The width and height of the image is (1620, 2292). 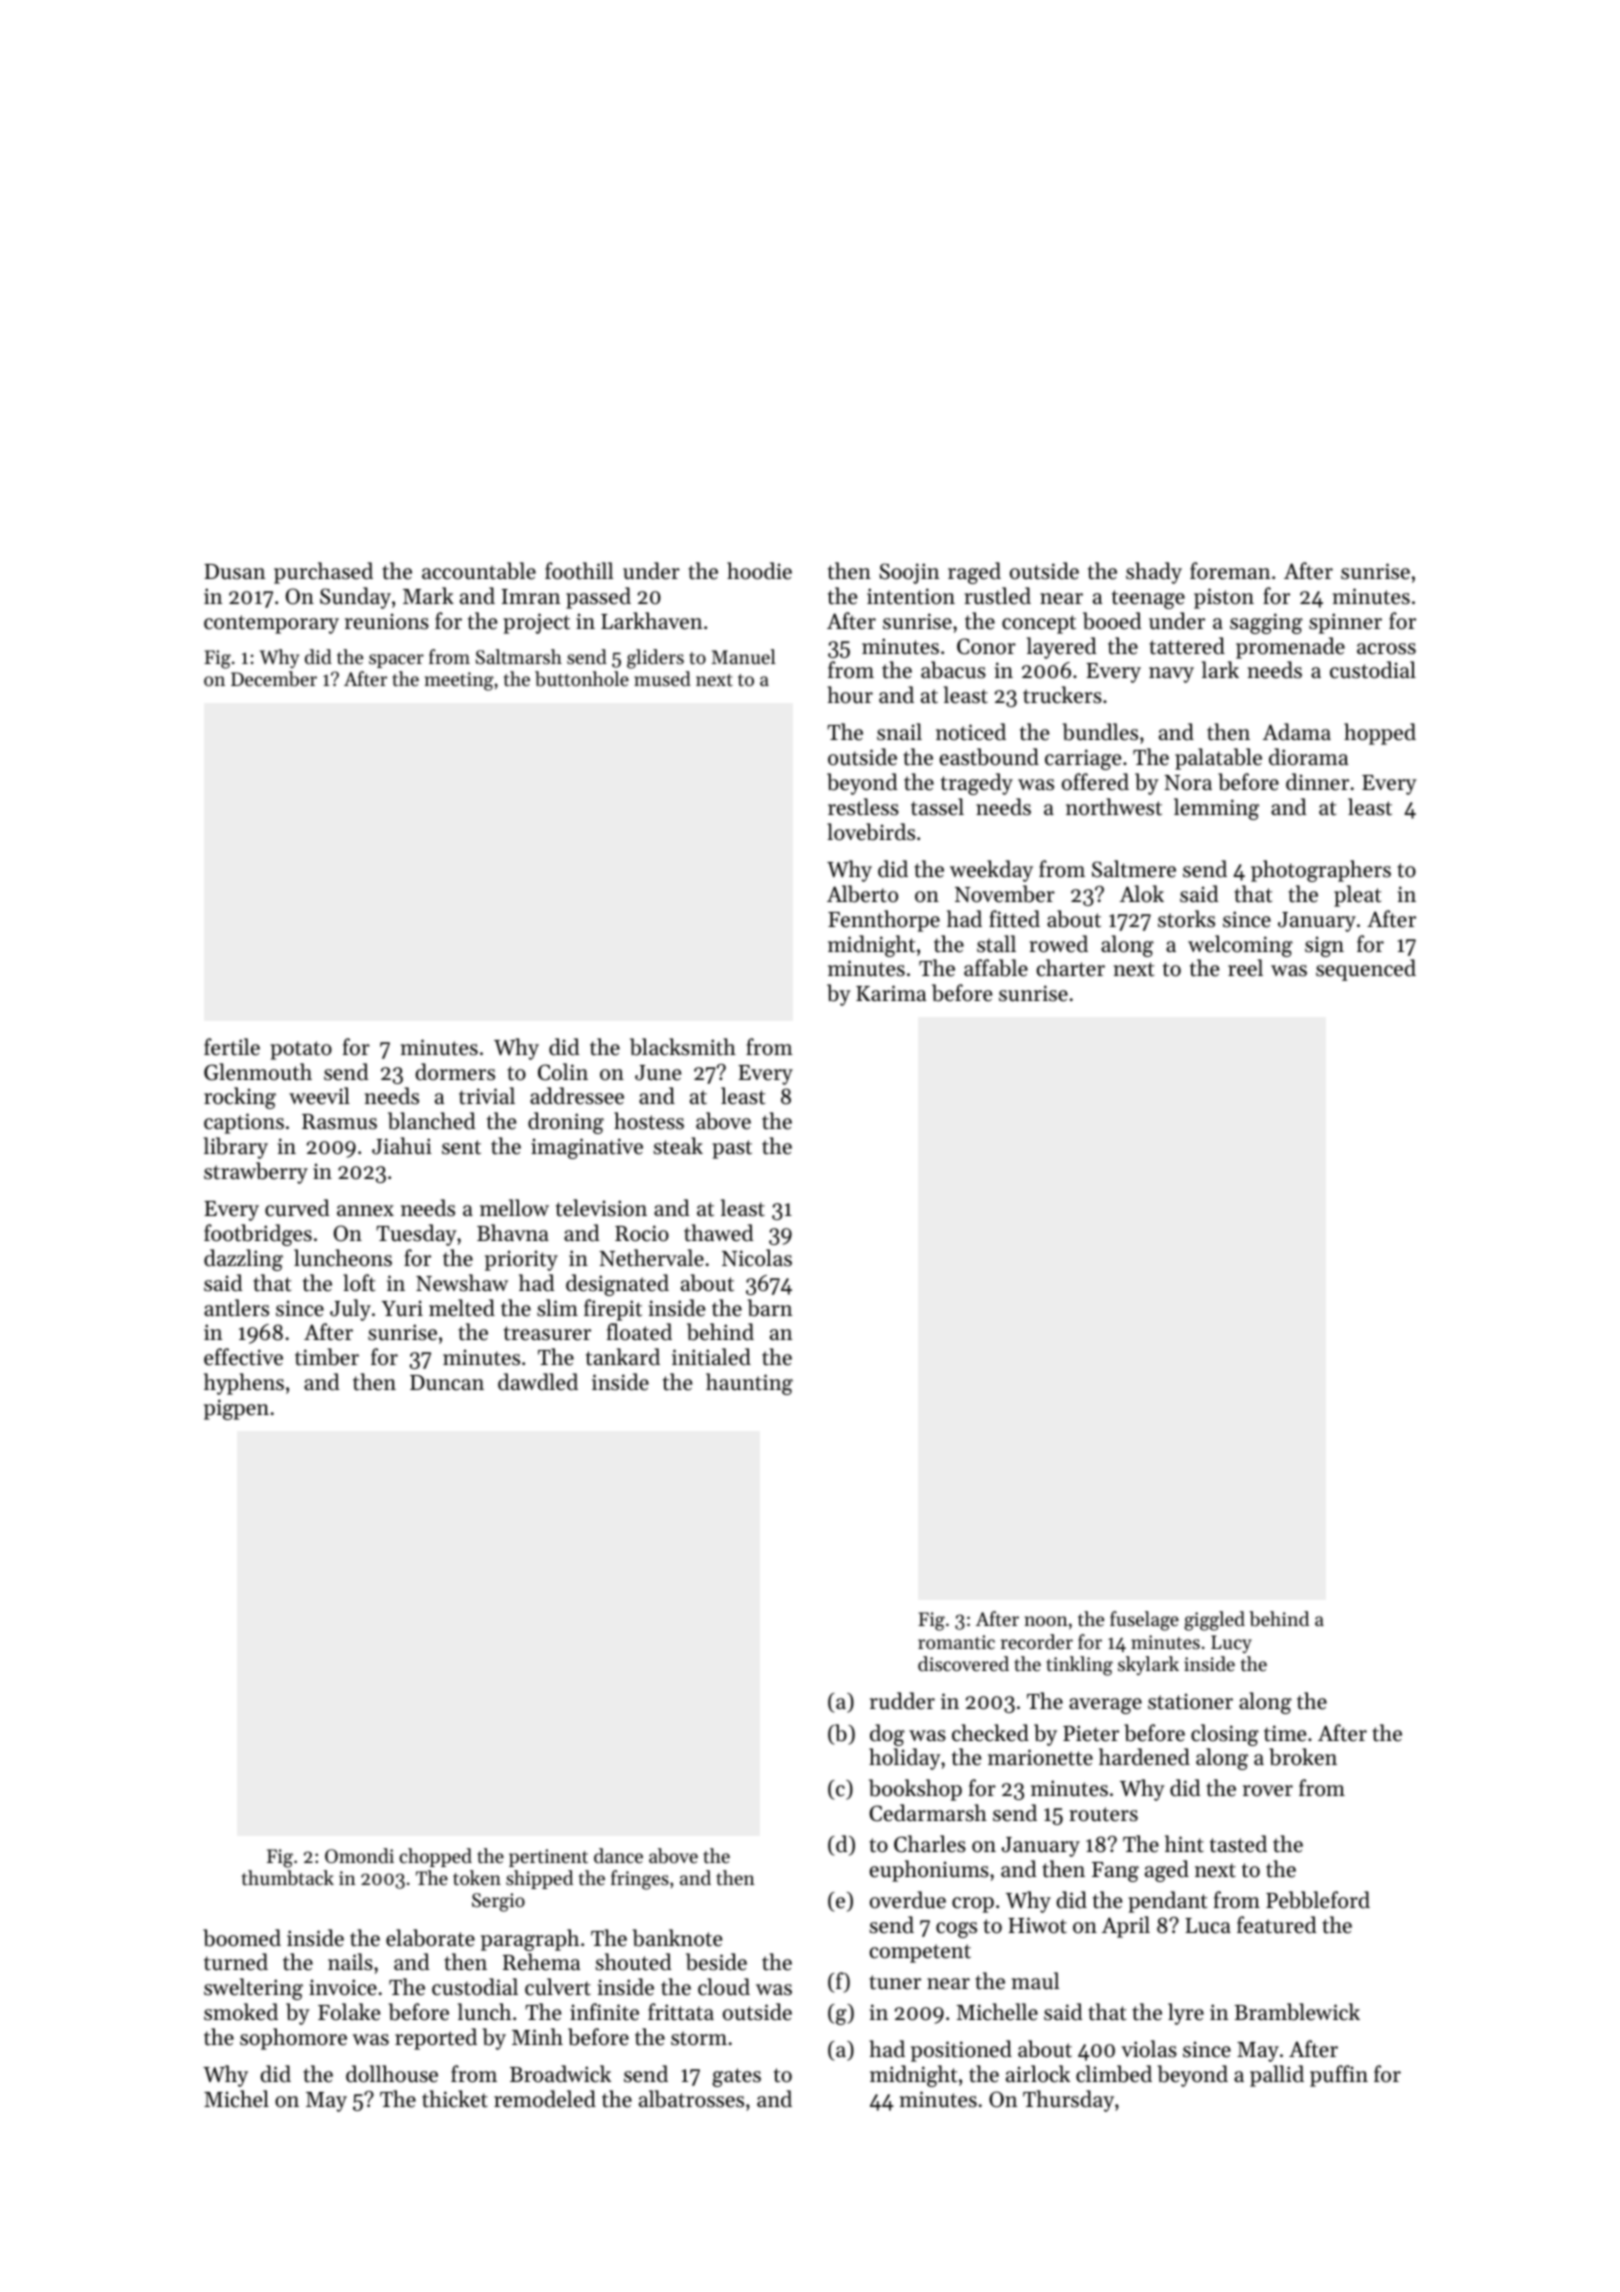 What do you see at coordinates (1318, 1900) in the image?
I see `Pebbleford` at bounding box center [1318, 1900].
